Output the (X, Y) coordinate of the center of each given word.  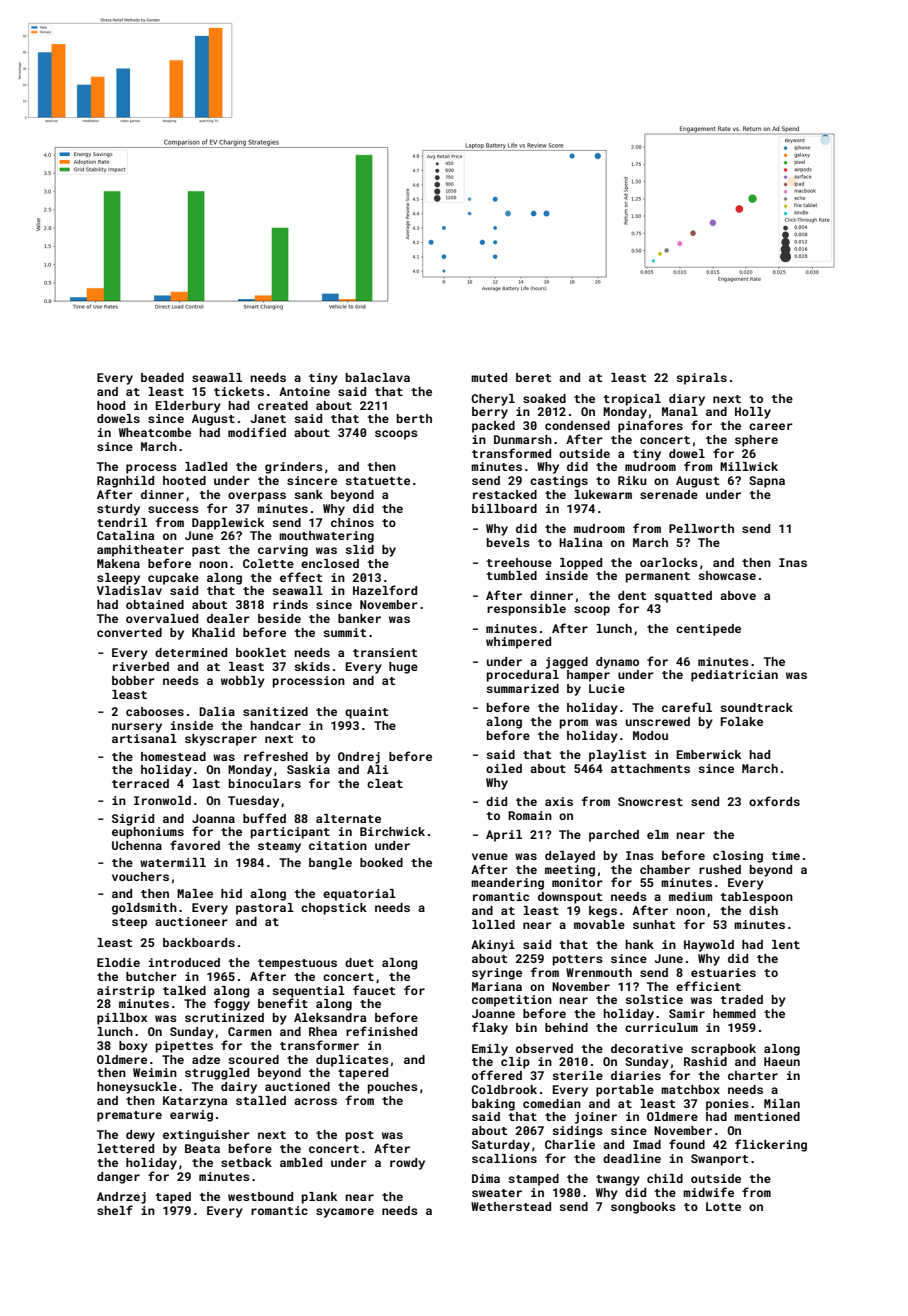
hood (111, 405)
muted (489, 377)
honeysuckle (137, 1088)
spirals (701, 379)
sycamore (345, 1213)
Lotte (723, 1206)
